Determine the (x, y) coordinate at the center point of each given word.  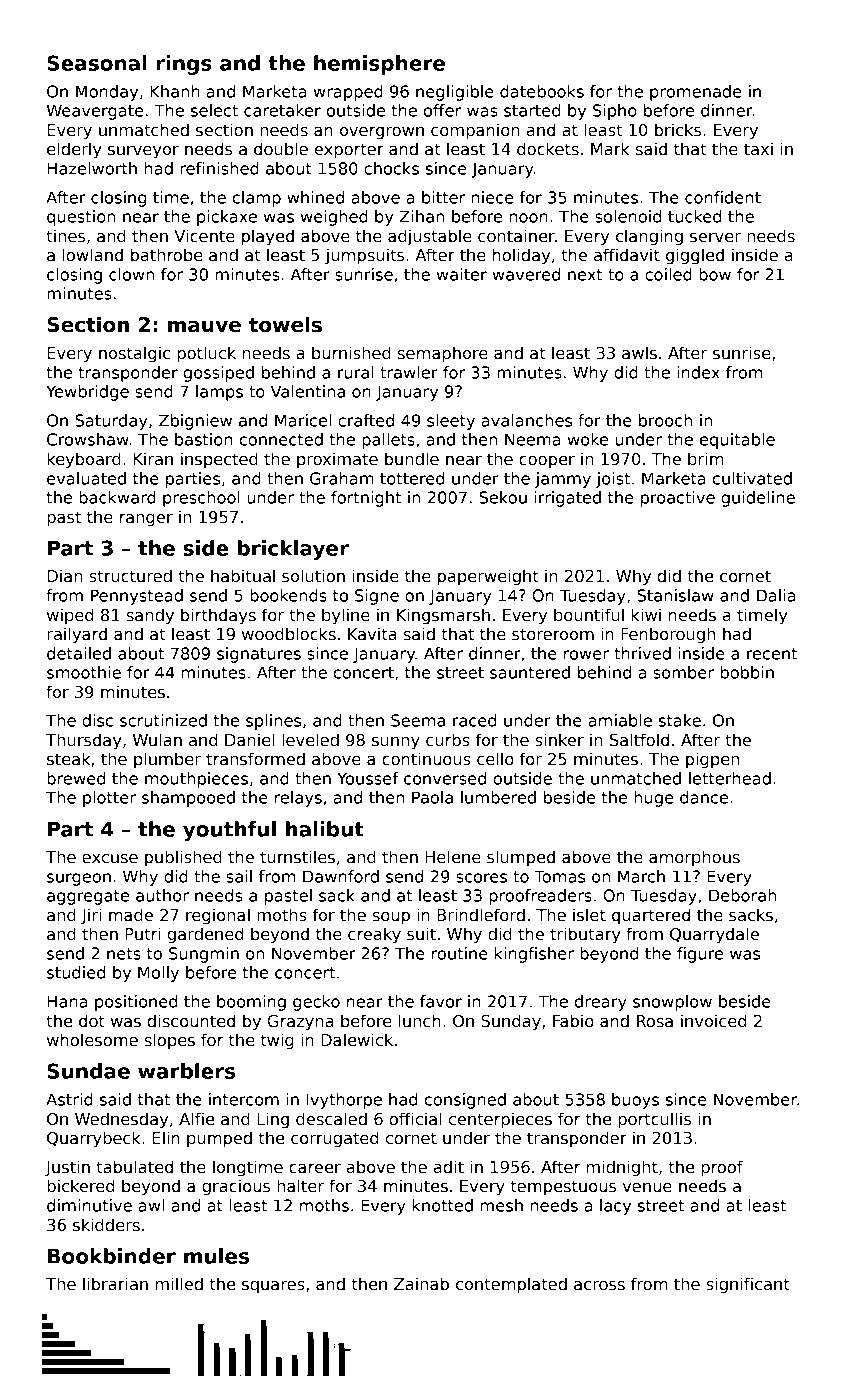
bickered (80, 1186)
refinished (219, 168)
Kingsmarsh (443, 616)
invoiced (713, 1021)
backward (117, 497)
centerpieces (500, 1120)
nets (124, 954)
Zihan (422, 216)
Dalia (776, 595)
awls (639, 353)
